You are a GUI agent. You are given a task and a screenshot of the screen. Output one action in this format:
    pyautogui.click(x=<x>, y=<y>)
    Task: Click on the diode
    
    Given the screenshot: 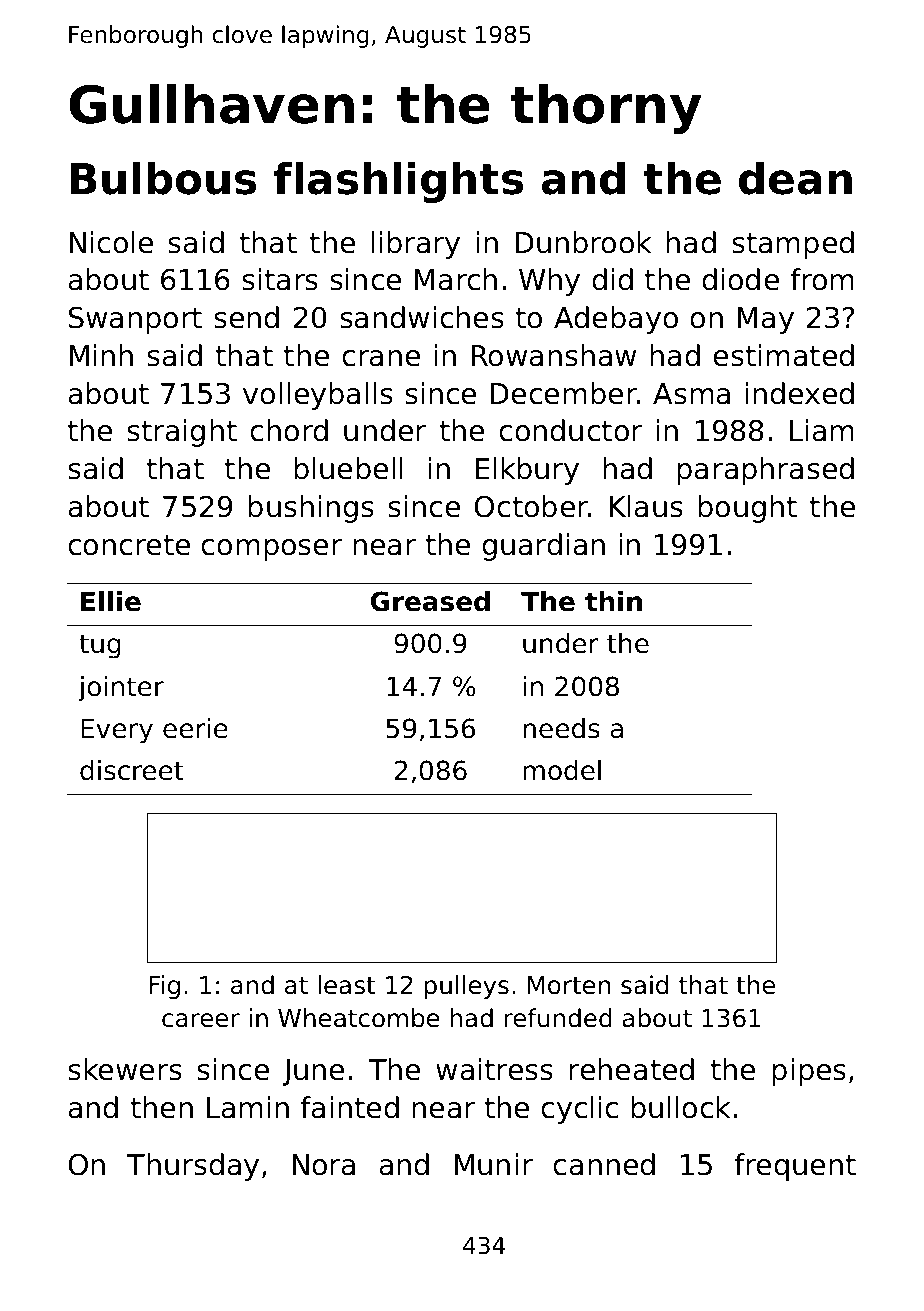 What is the action you would take?
    pyautogui.click(x=740, y=279)
